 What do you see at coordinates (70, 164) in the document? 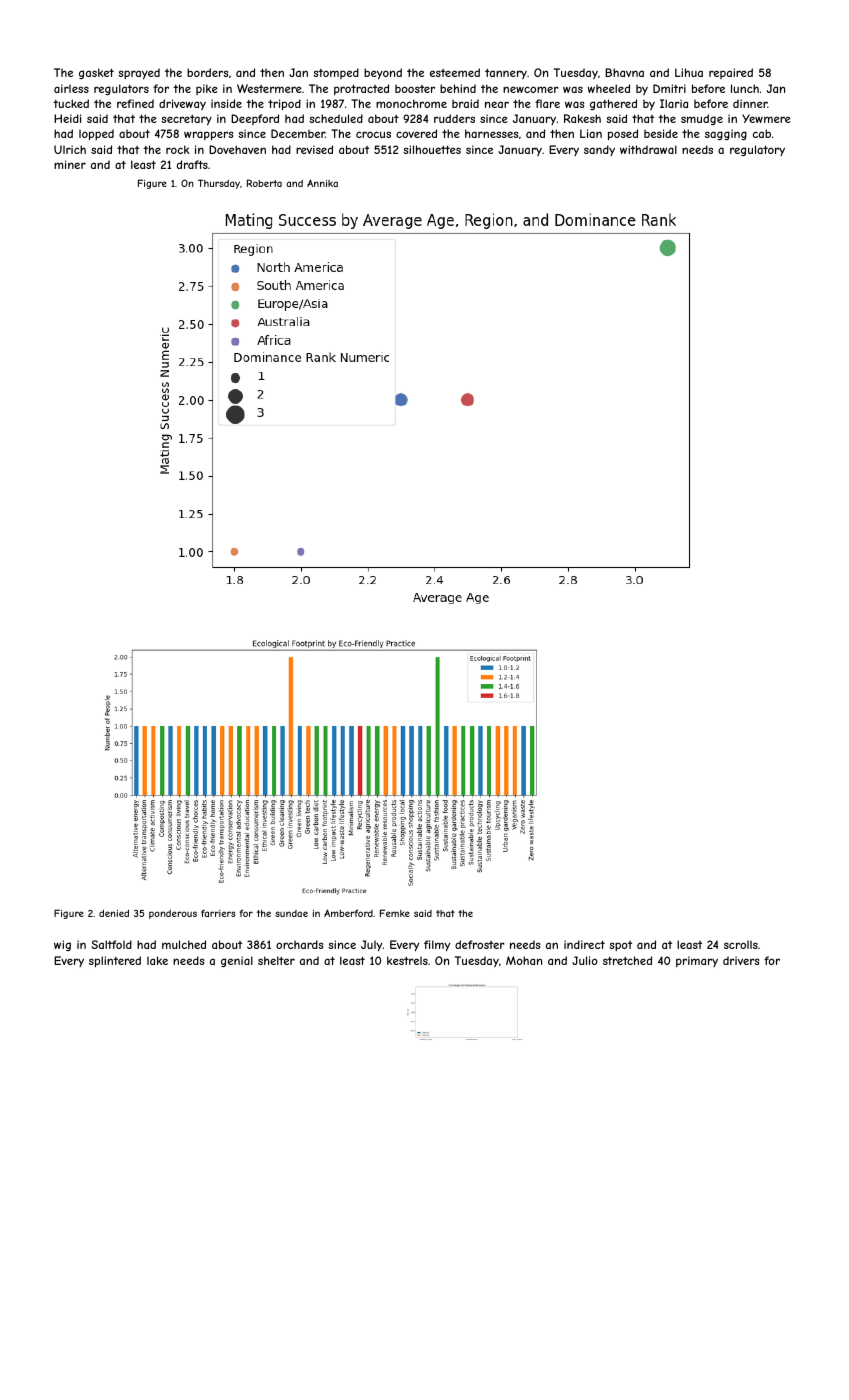
I see `miner` at bounding box center [70, 164].
